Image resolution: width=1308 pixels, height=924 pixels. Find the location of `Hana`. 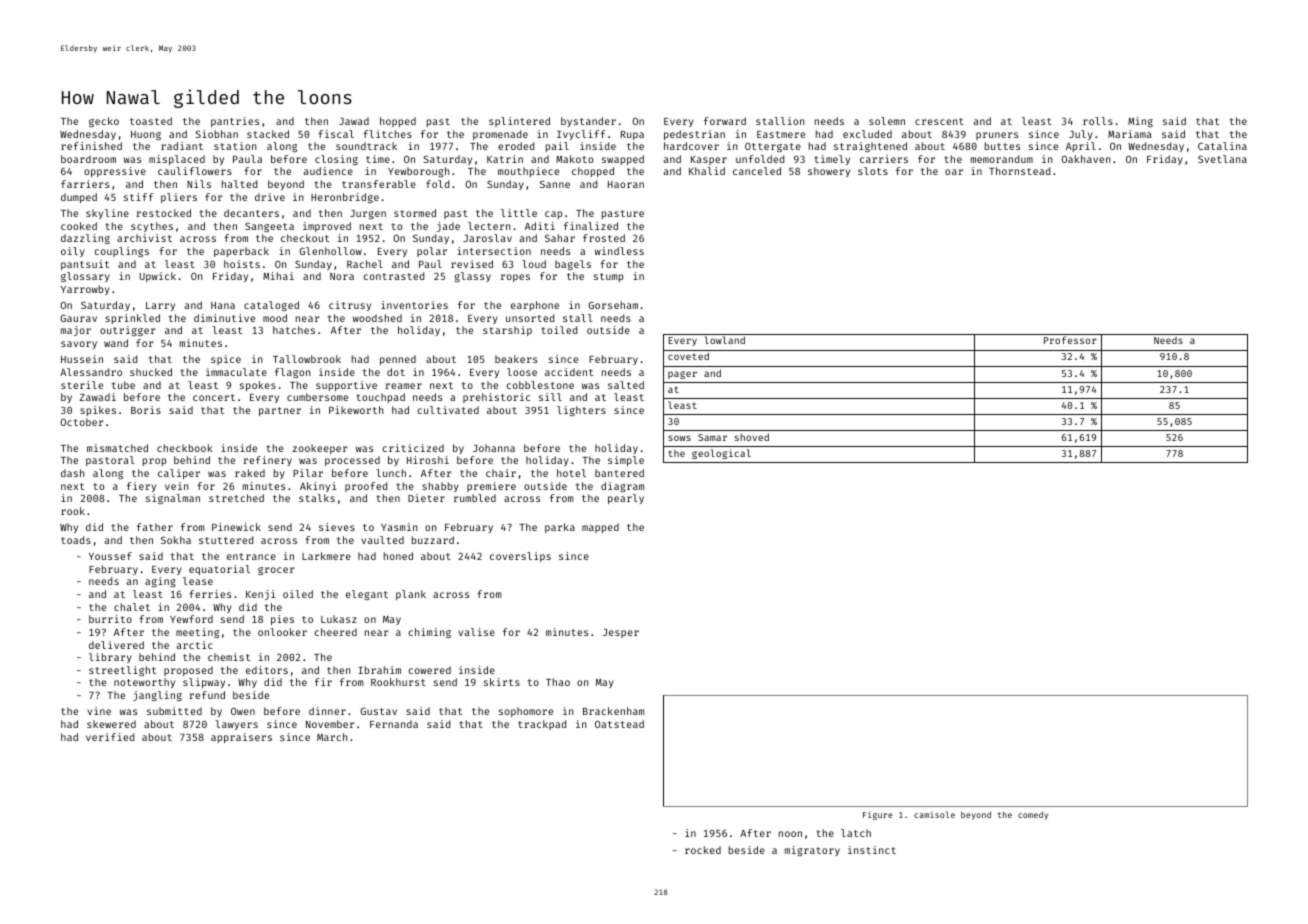

Hana is located at coordinates (223, 305).
